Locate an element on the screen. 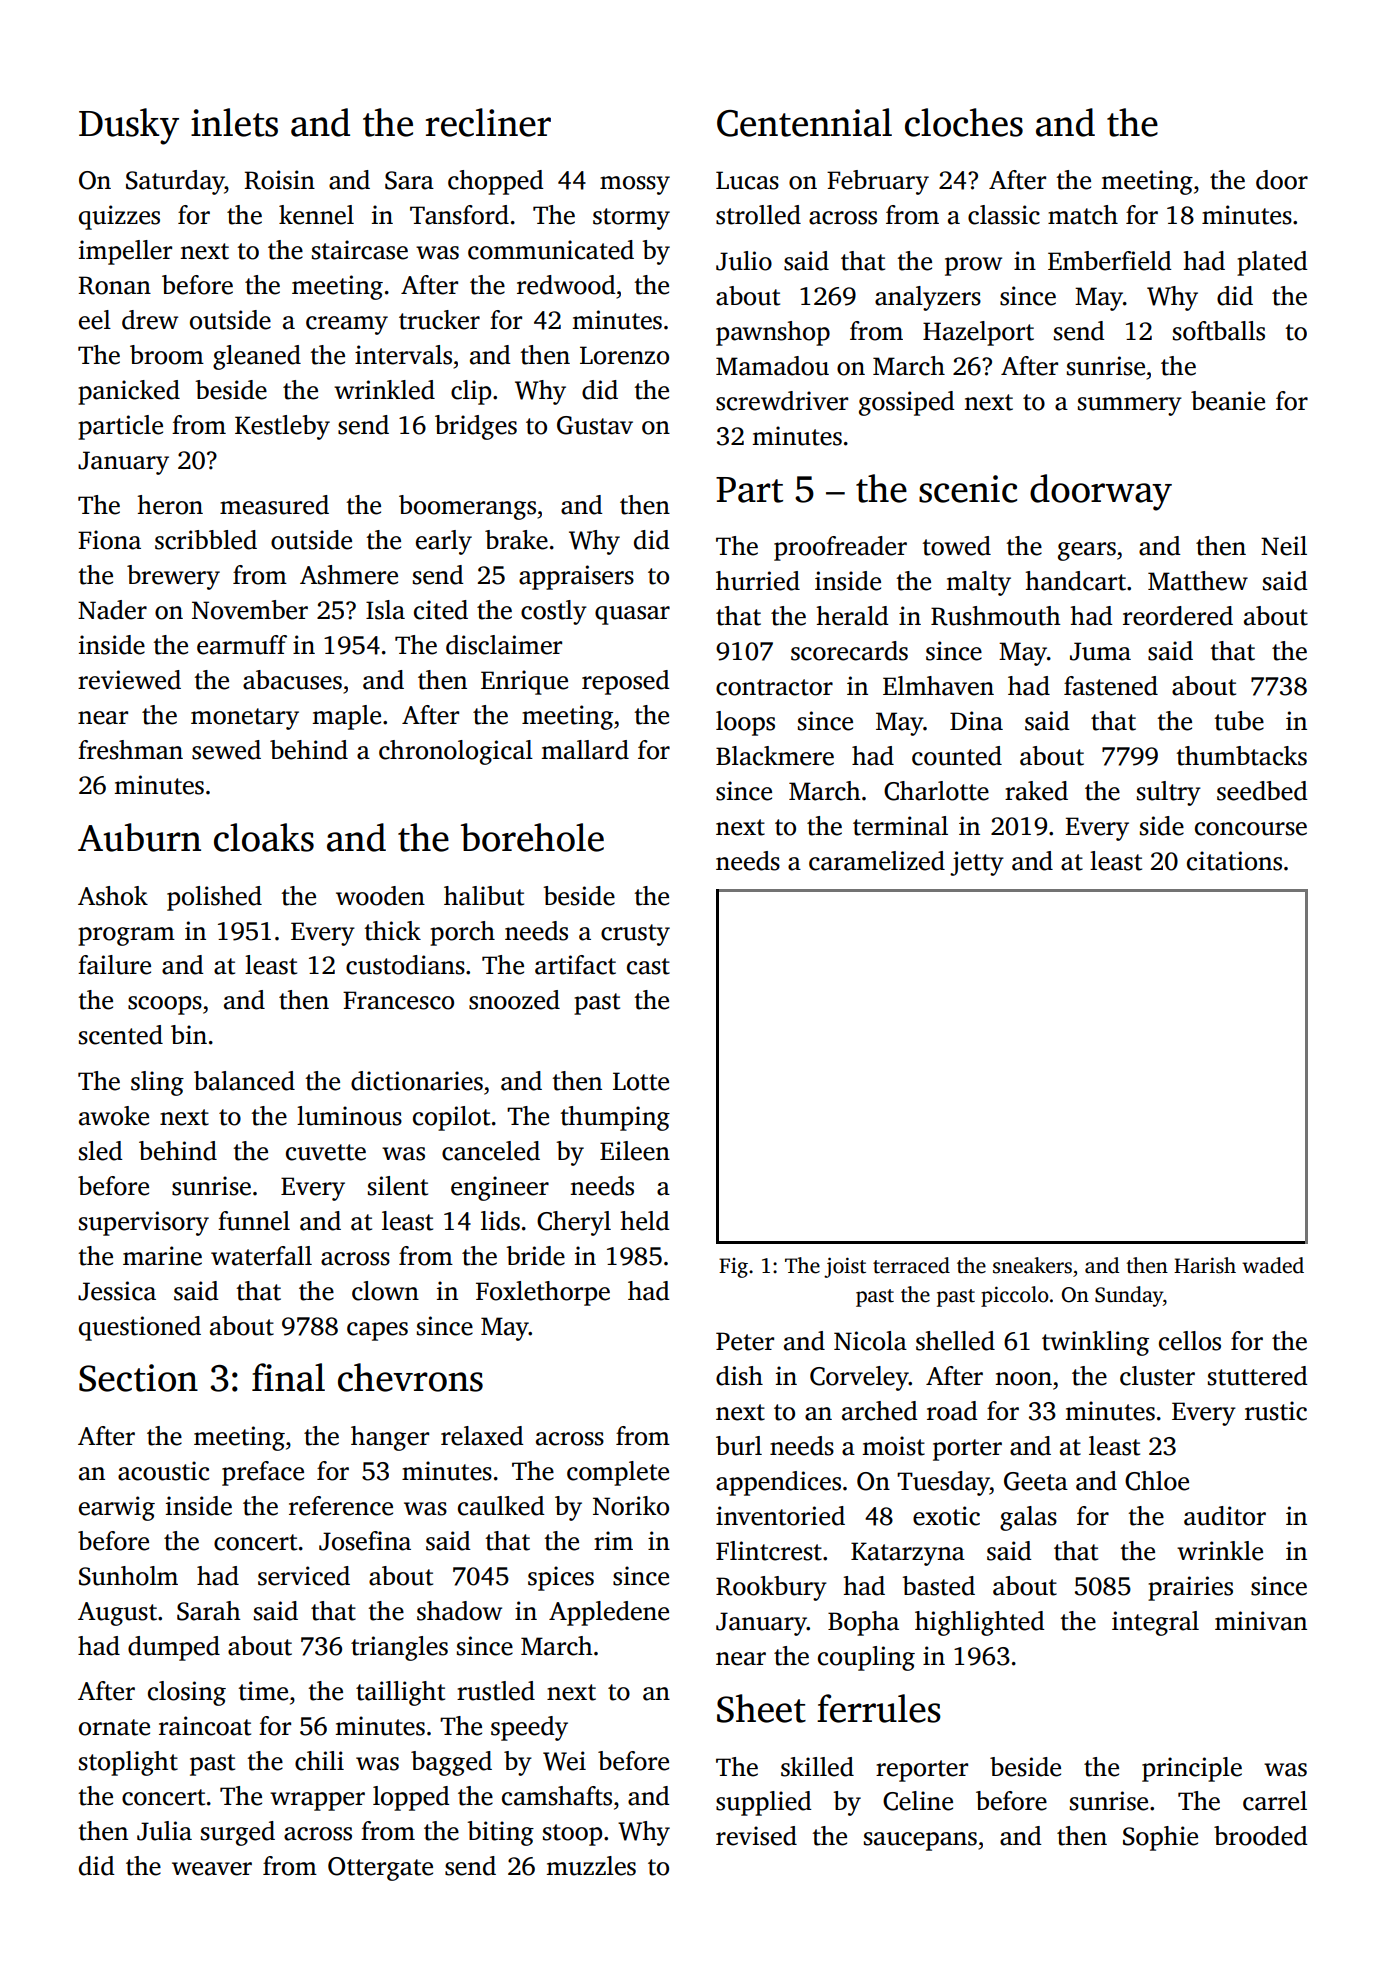 The width and height of the screenshot is (1386, 1969). weaver is located at coordinates (212, 1869).
